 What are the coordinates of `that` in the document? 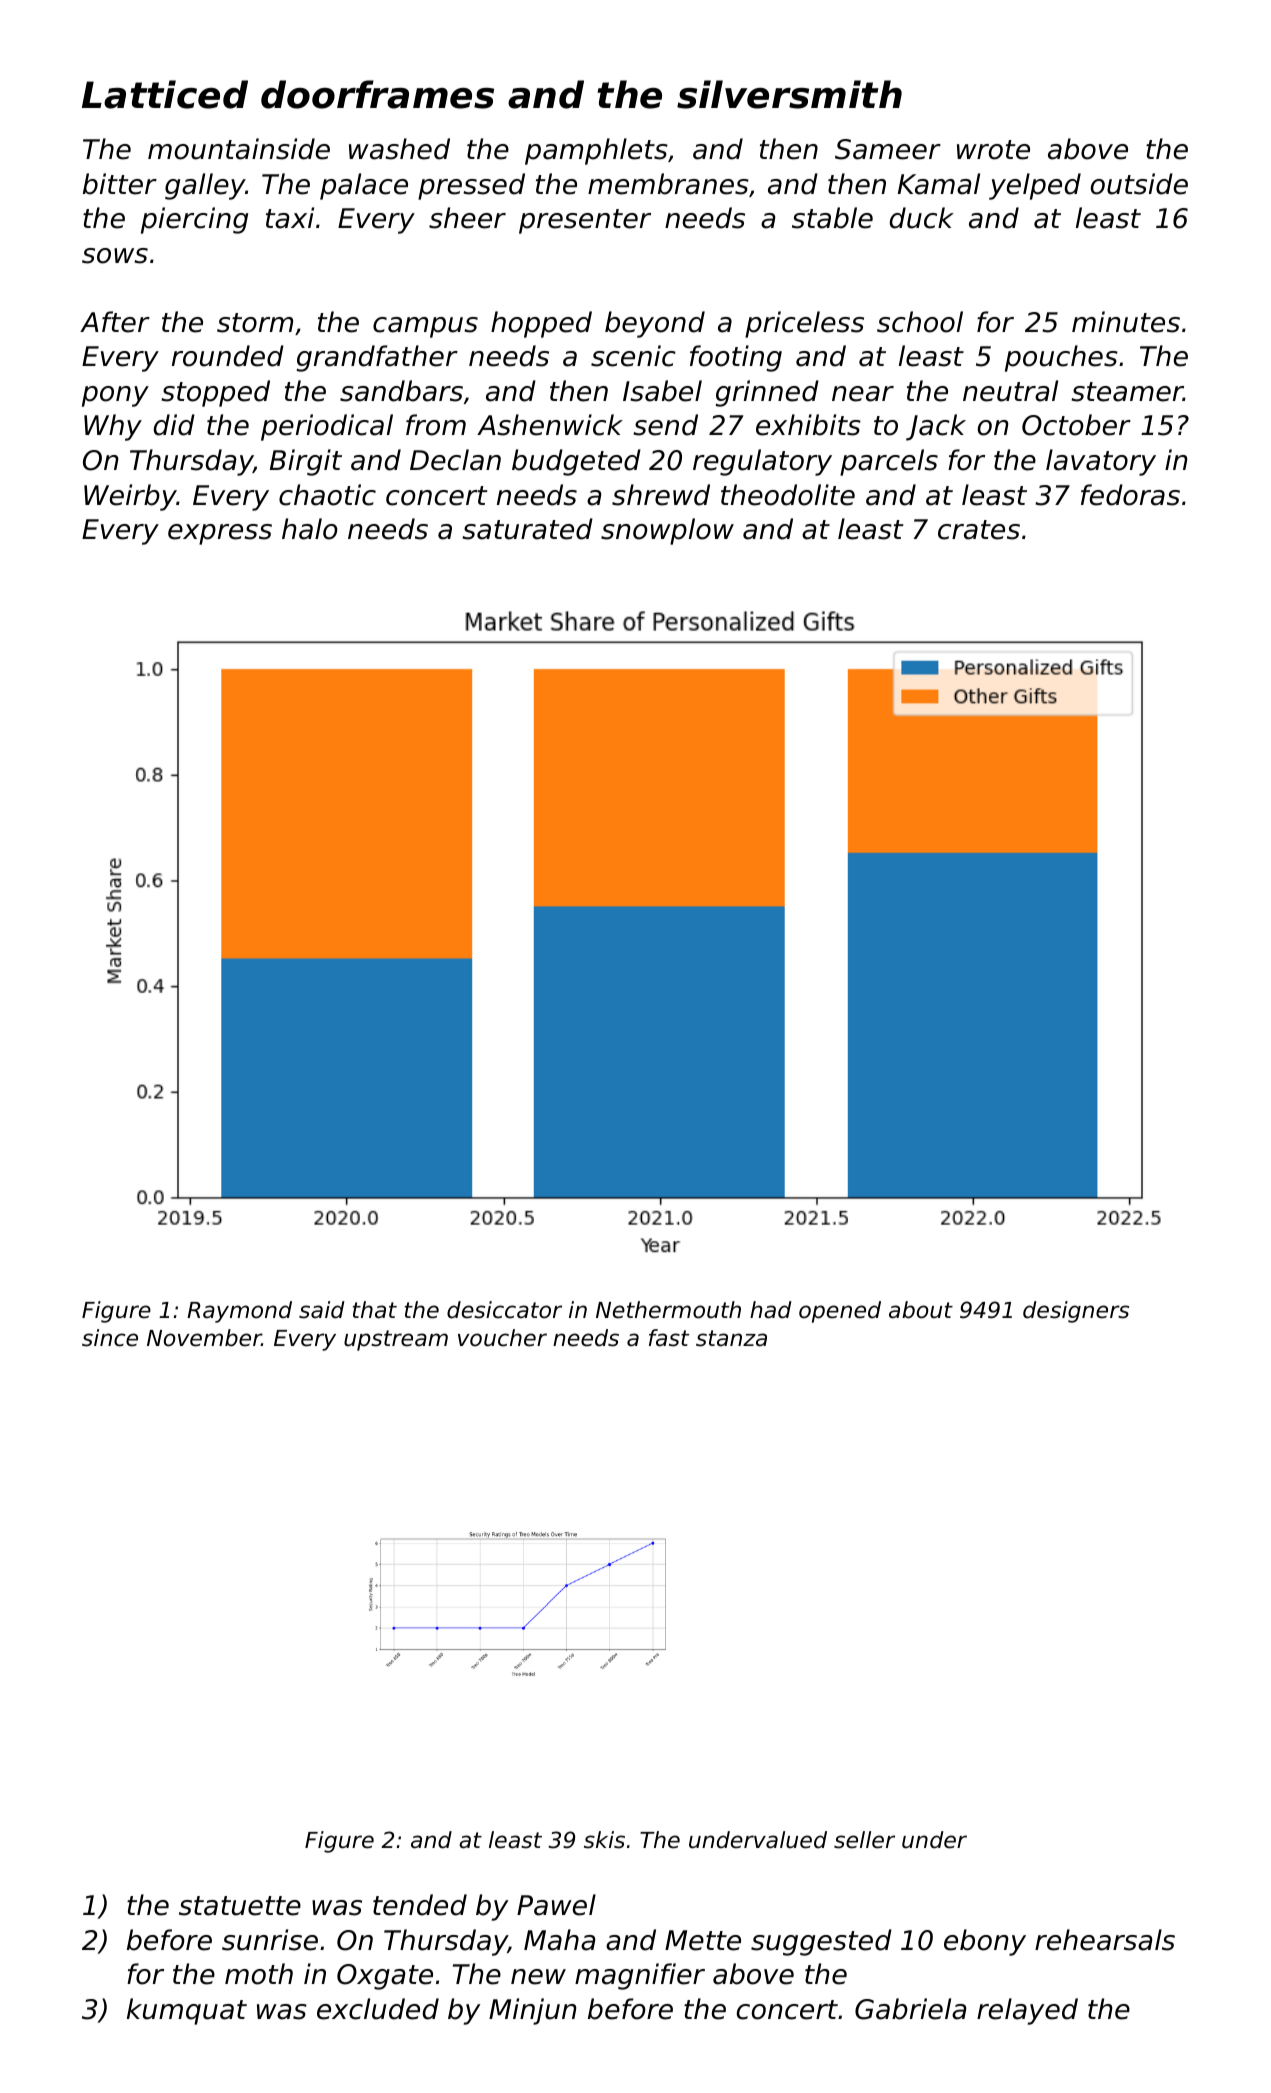 It's located at (375, 1310).
